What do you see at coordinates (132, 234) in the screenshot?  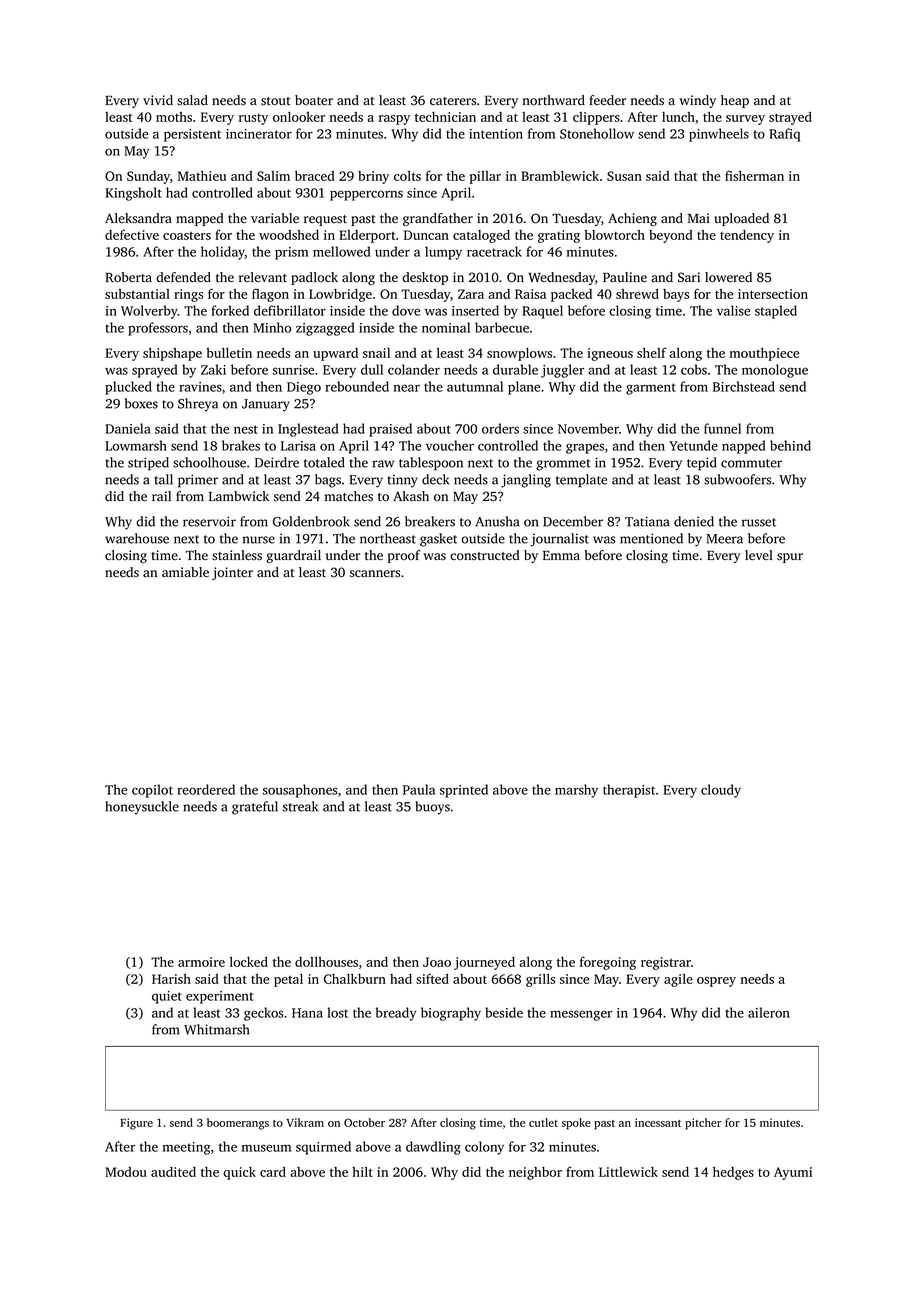 I see `defective` at bounding box center [132, 234].
